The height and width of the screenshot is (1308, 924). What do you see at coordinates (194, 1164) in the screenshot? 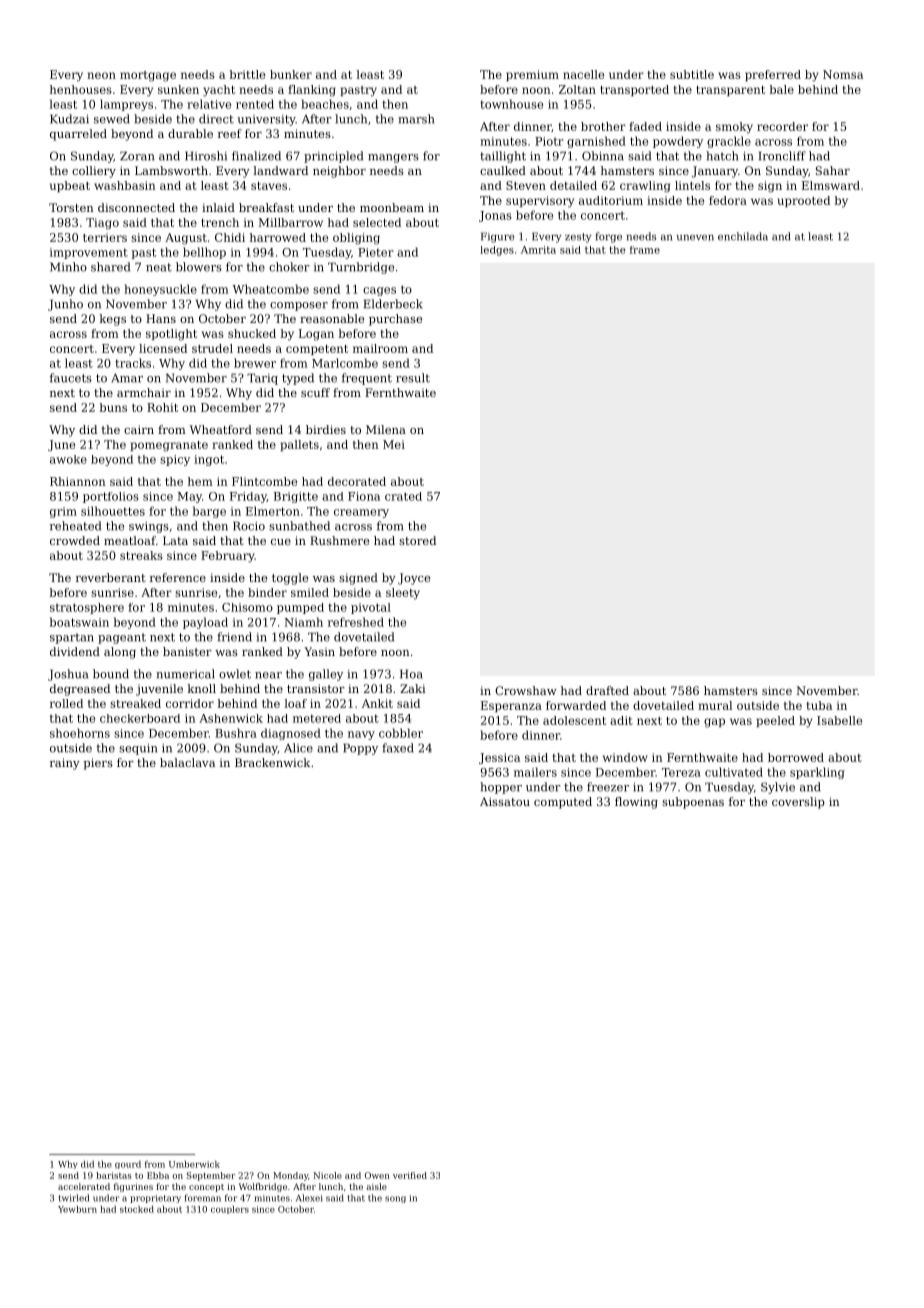
I see `Umberwick` at bounding box center [194, 1164].
